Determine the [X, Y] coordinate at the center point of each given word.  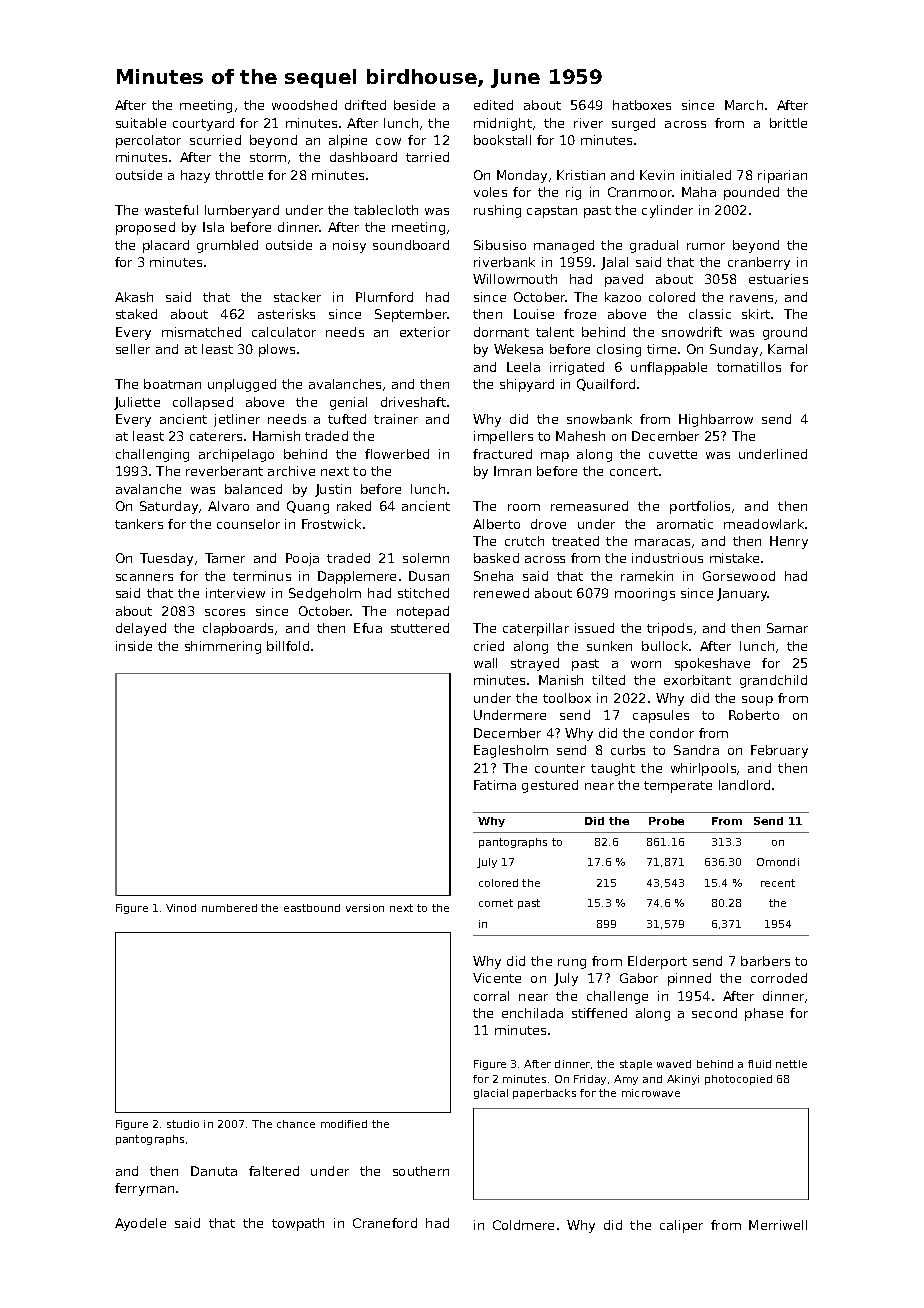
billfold [288, 646]
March [744, 105]
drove [548, 524]
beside [414, 105]
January [742, 594]
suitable [141, 123]
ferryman [144, 1189]
